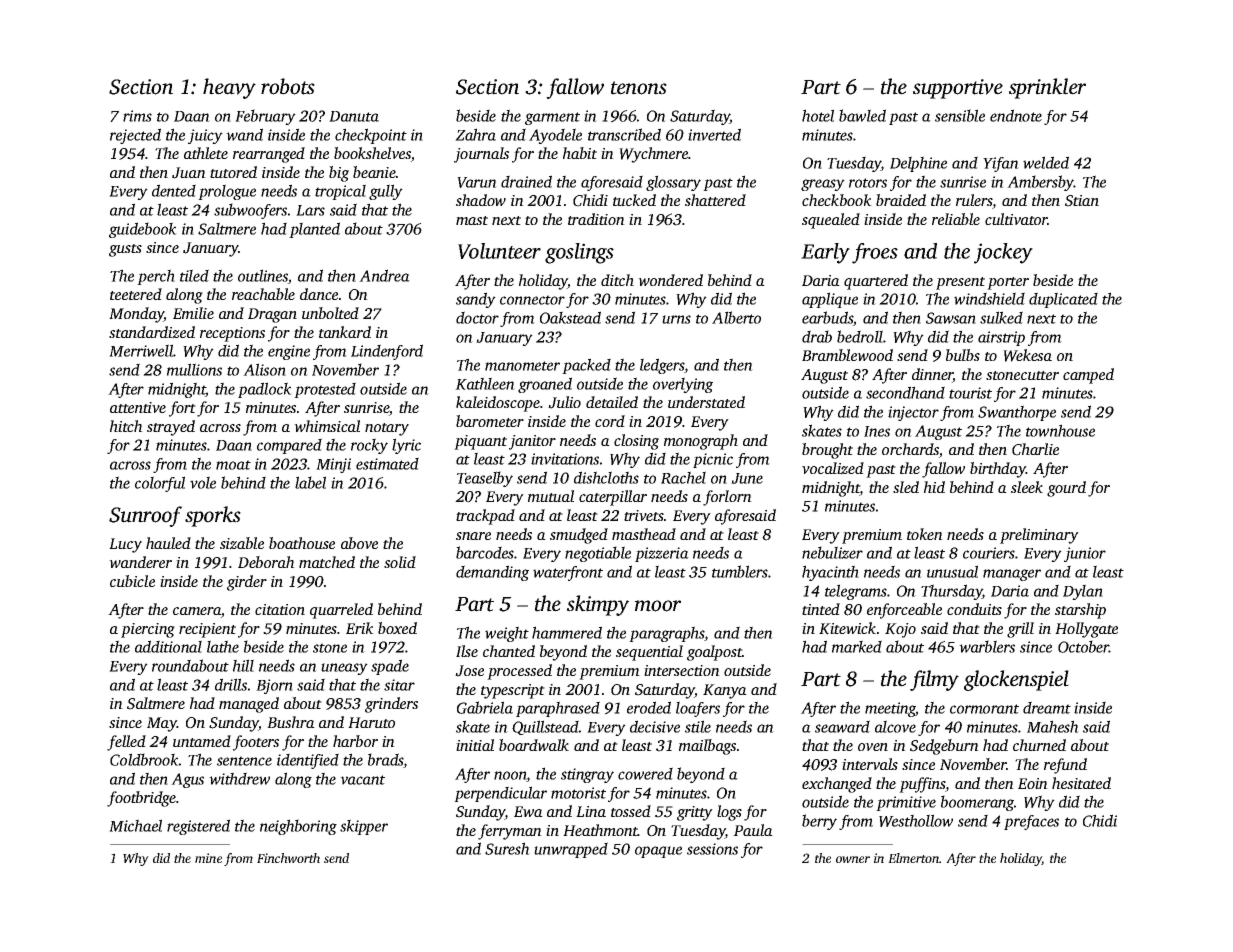 Image resolution: width=1233 pixels, height=952 pixels. Describe the element at coordinates (288, 86) in the page. I see `robots` at that location.
